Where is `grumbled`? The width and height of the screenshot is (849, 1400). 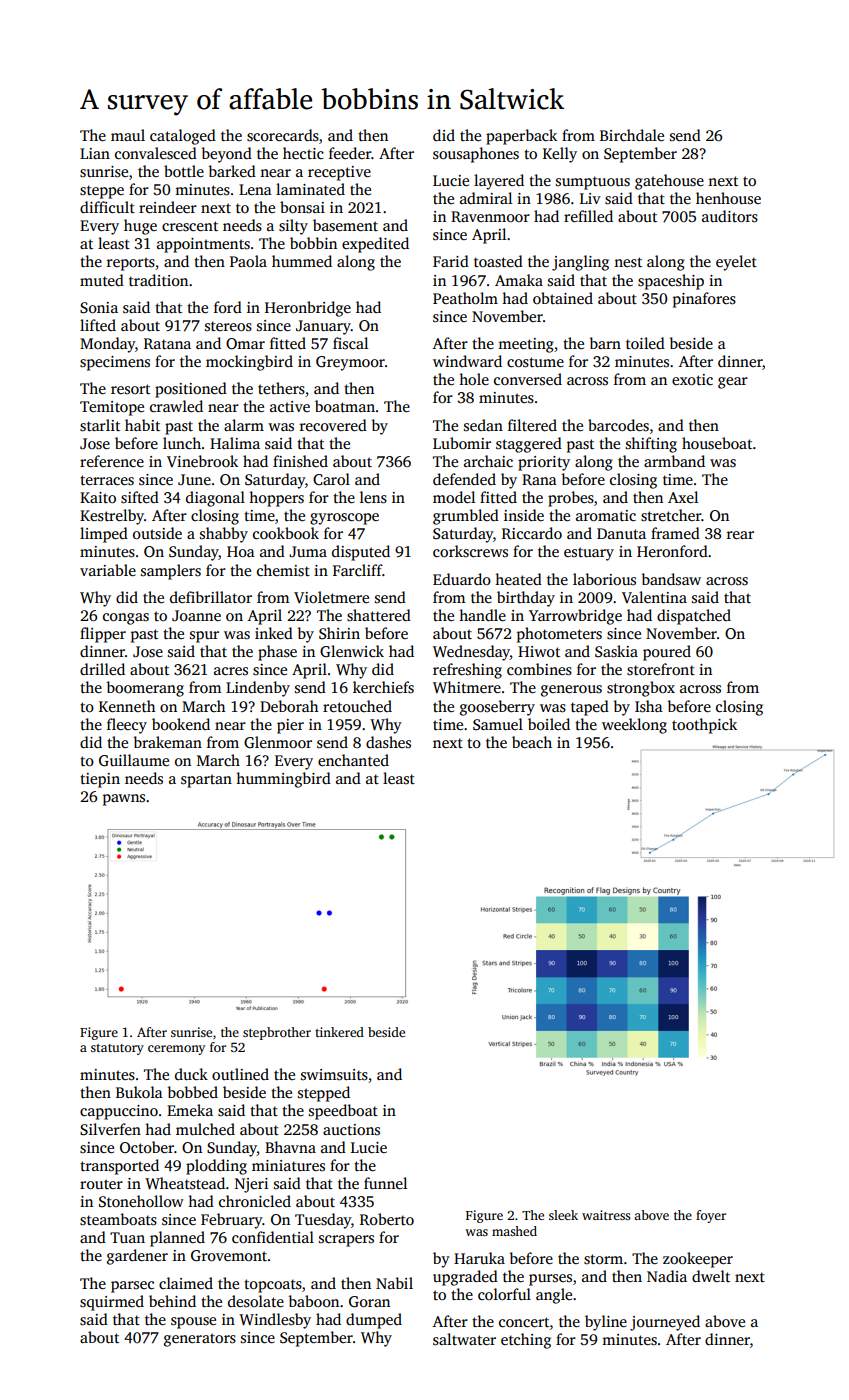 grumbled is located at coordinates (466, 517).
